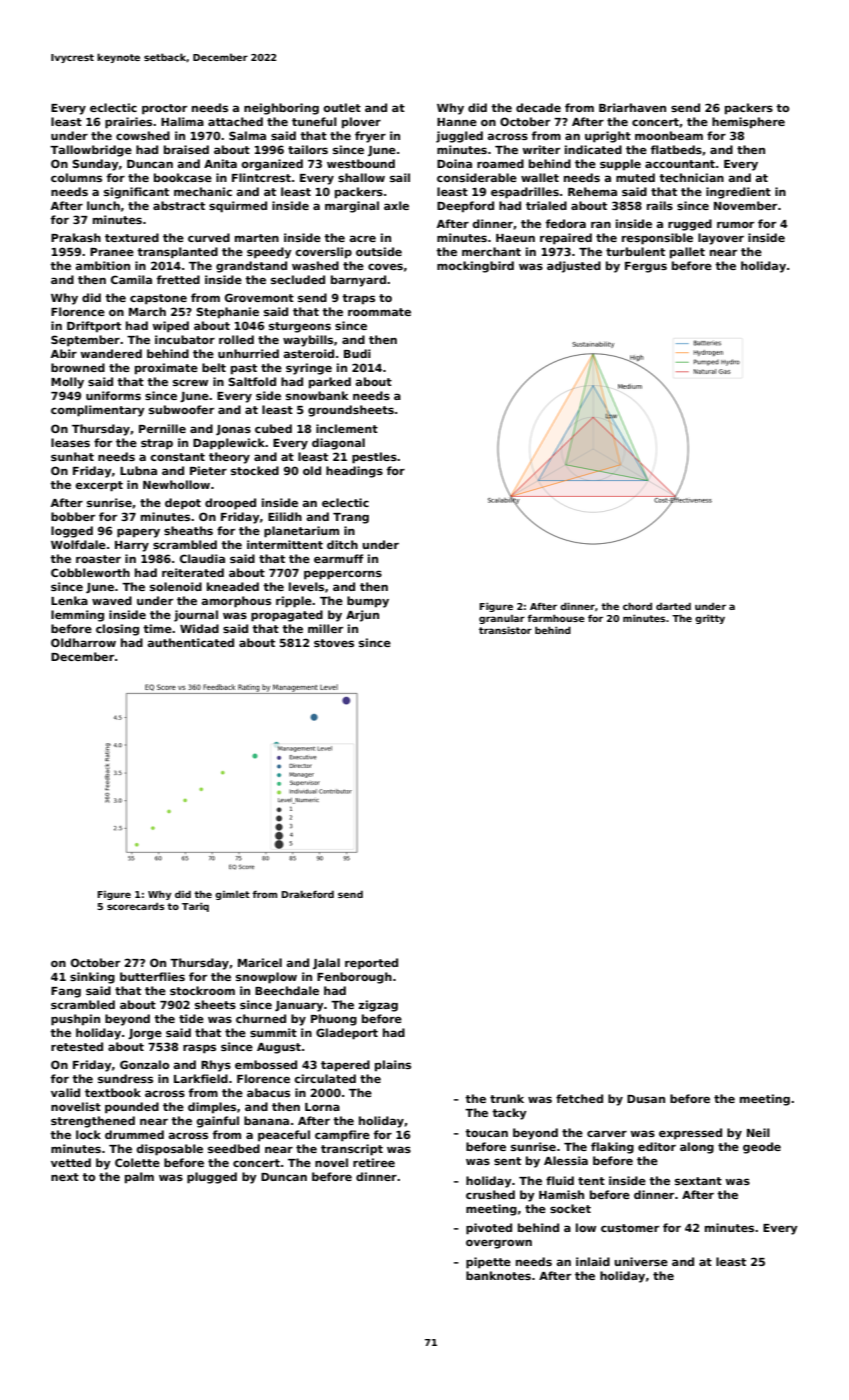 This page has height=1400, width=849. I want to click on Deepford, so click(465, 207).
